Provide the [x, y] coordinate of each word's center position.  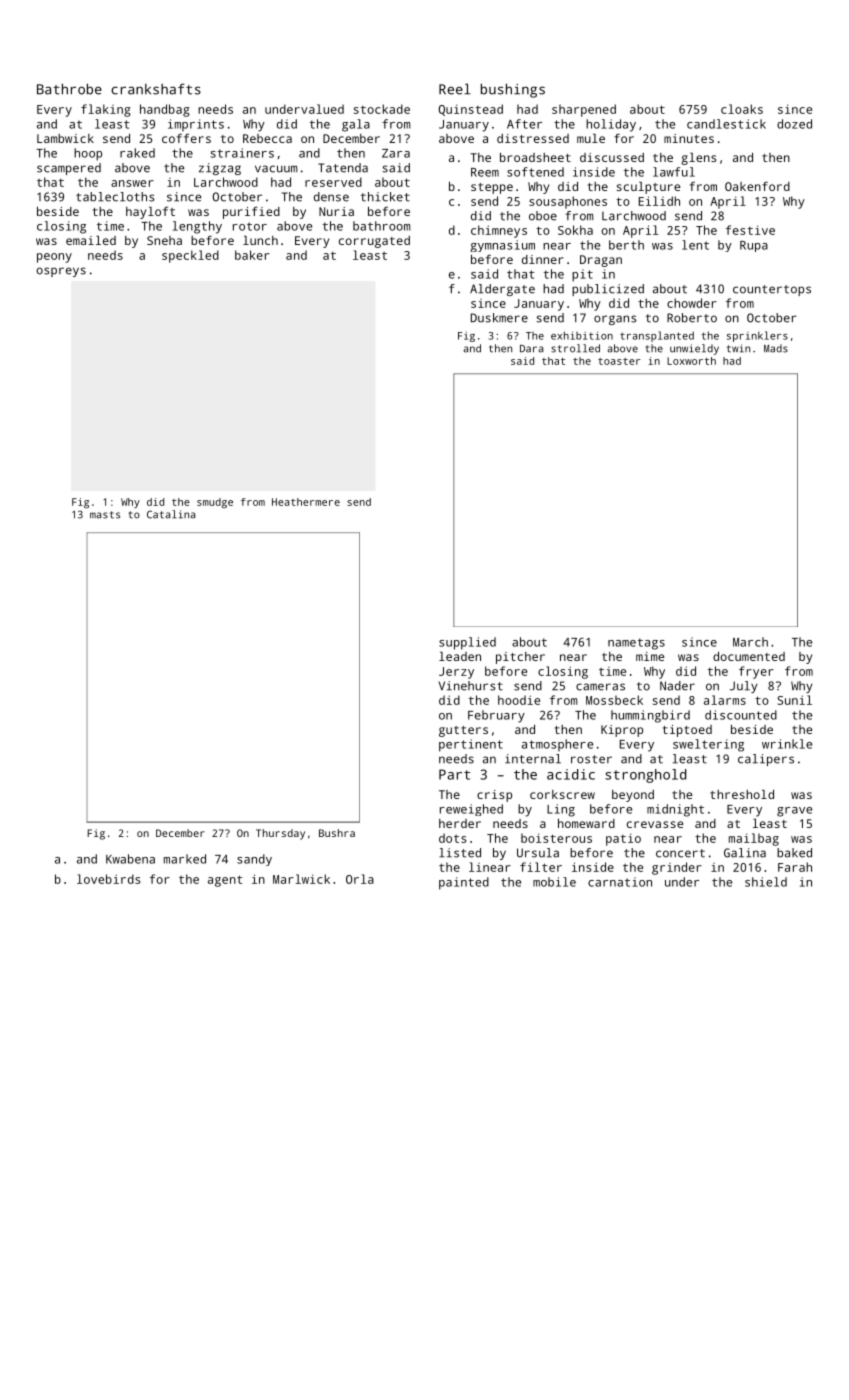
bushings [513, 90]
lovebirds [108, 879]
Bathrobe [69, 89]
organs [615, 320]
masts [105, 515]
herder [460, 823]
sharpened [584, 110]
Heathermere [306, 502]
